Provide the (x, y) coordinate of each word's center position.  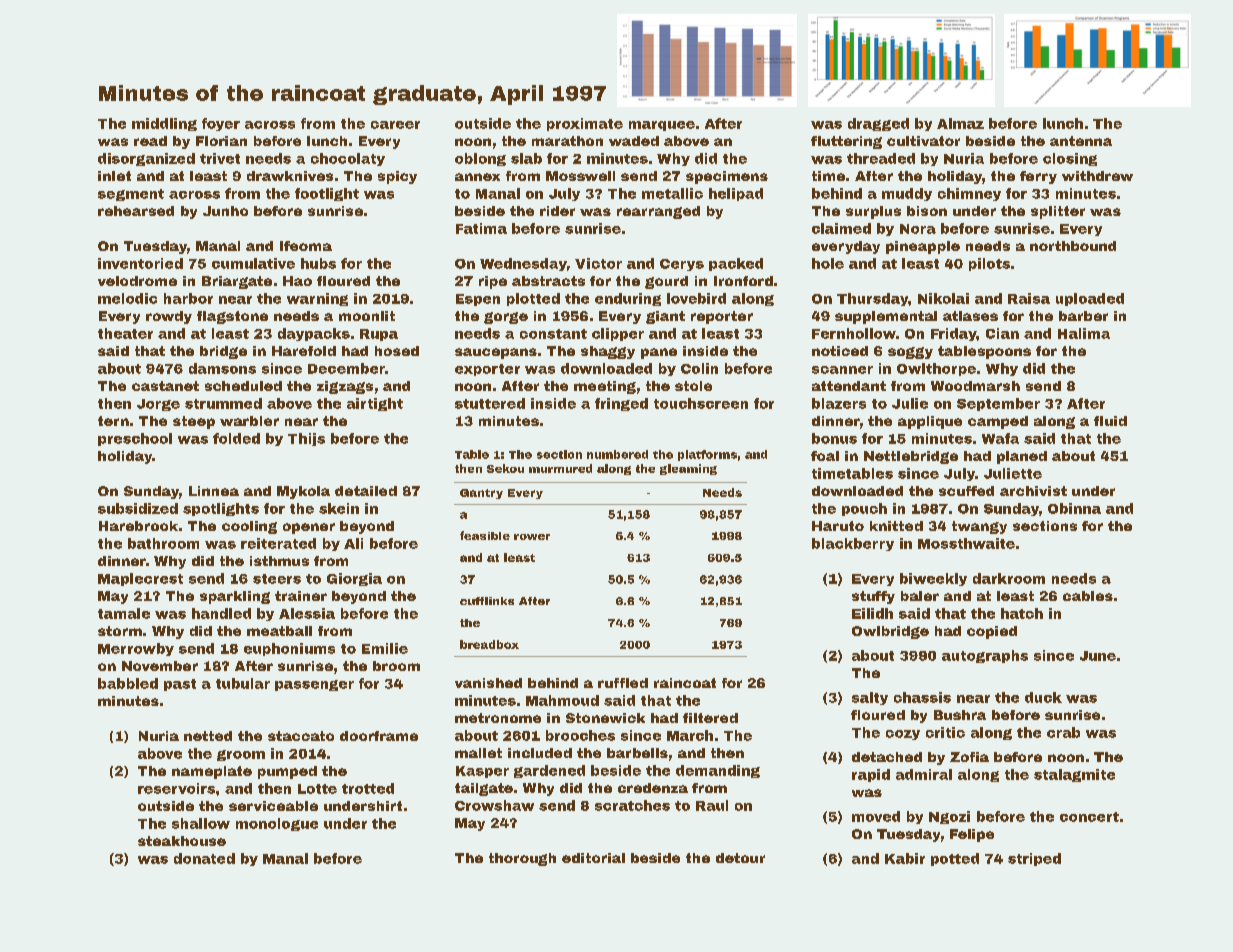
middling (164, 124)
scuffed (966, 491)
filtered (710, 718)
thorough (522, 859)
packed (736, 264)
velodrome (137, 281)
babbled (128, 683)
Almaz (960, 123)
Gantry (481, 494)
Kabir (905, 858)
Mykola (303, 492)
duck (1043, 697)
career (395, 125)
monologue (277, 824)
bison (927, 211)
